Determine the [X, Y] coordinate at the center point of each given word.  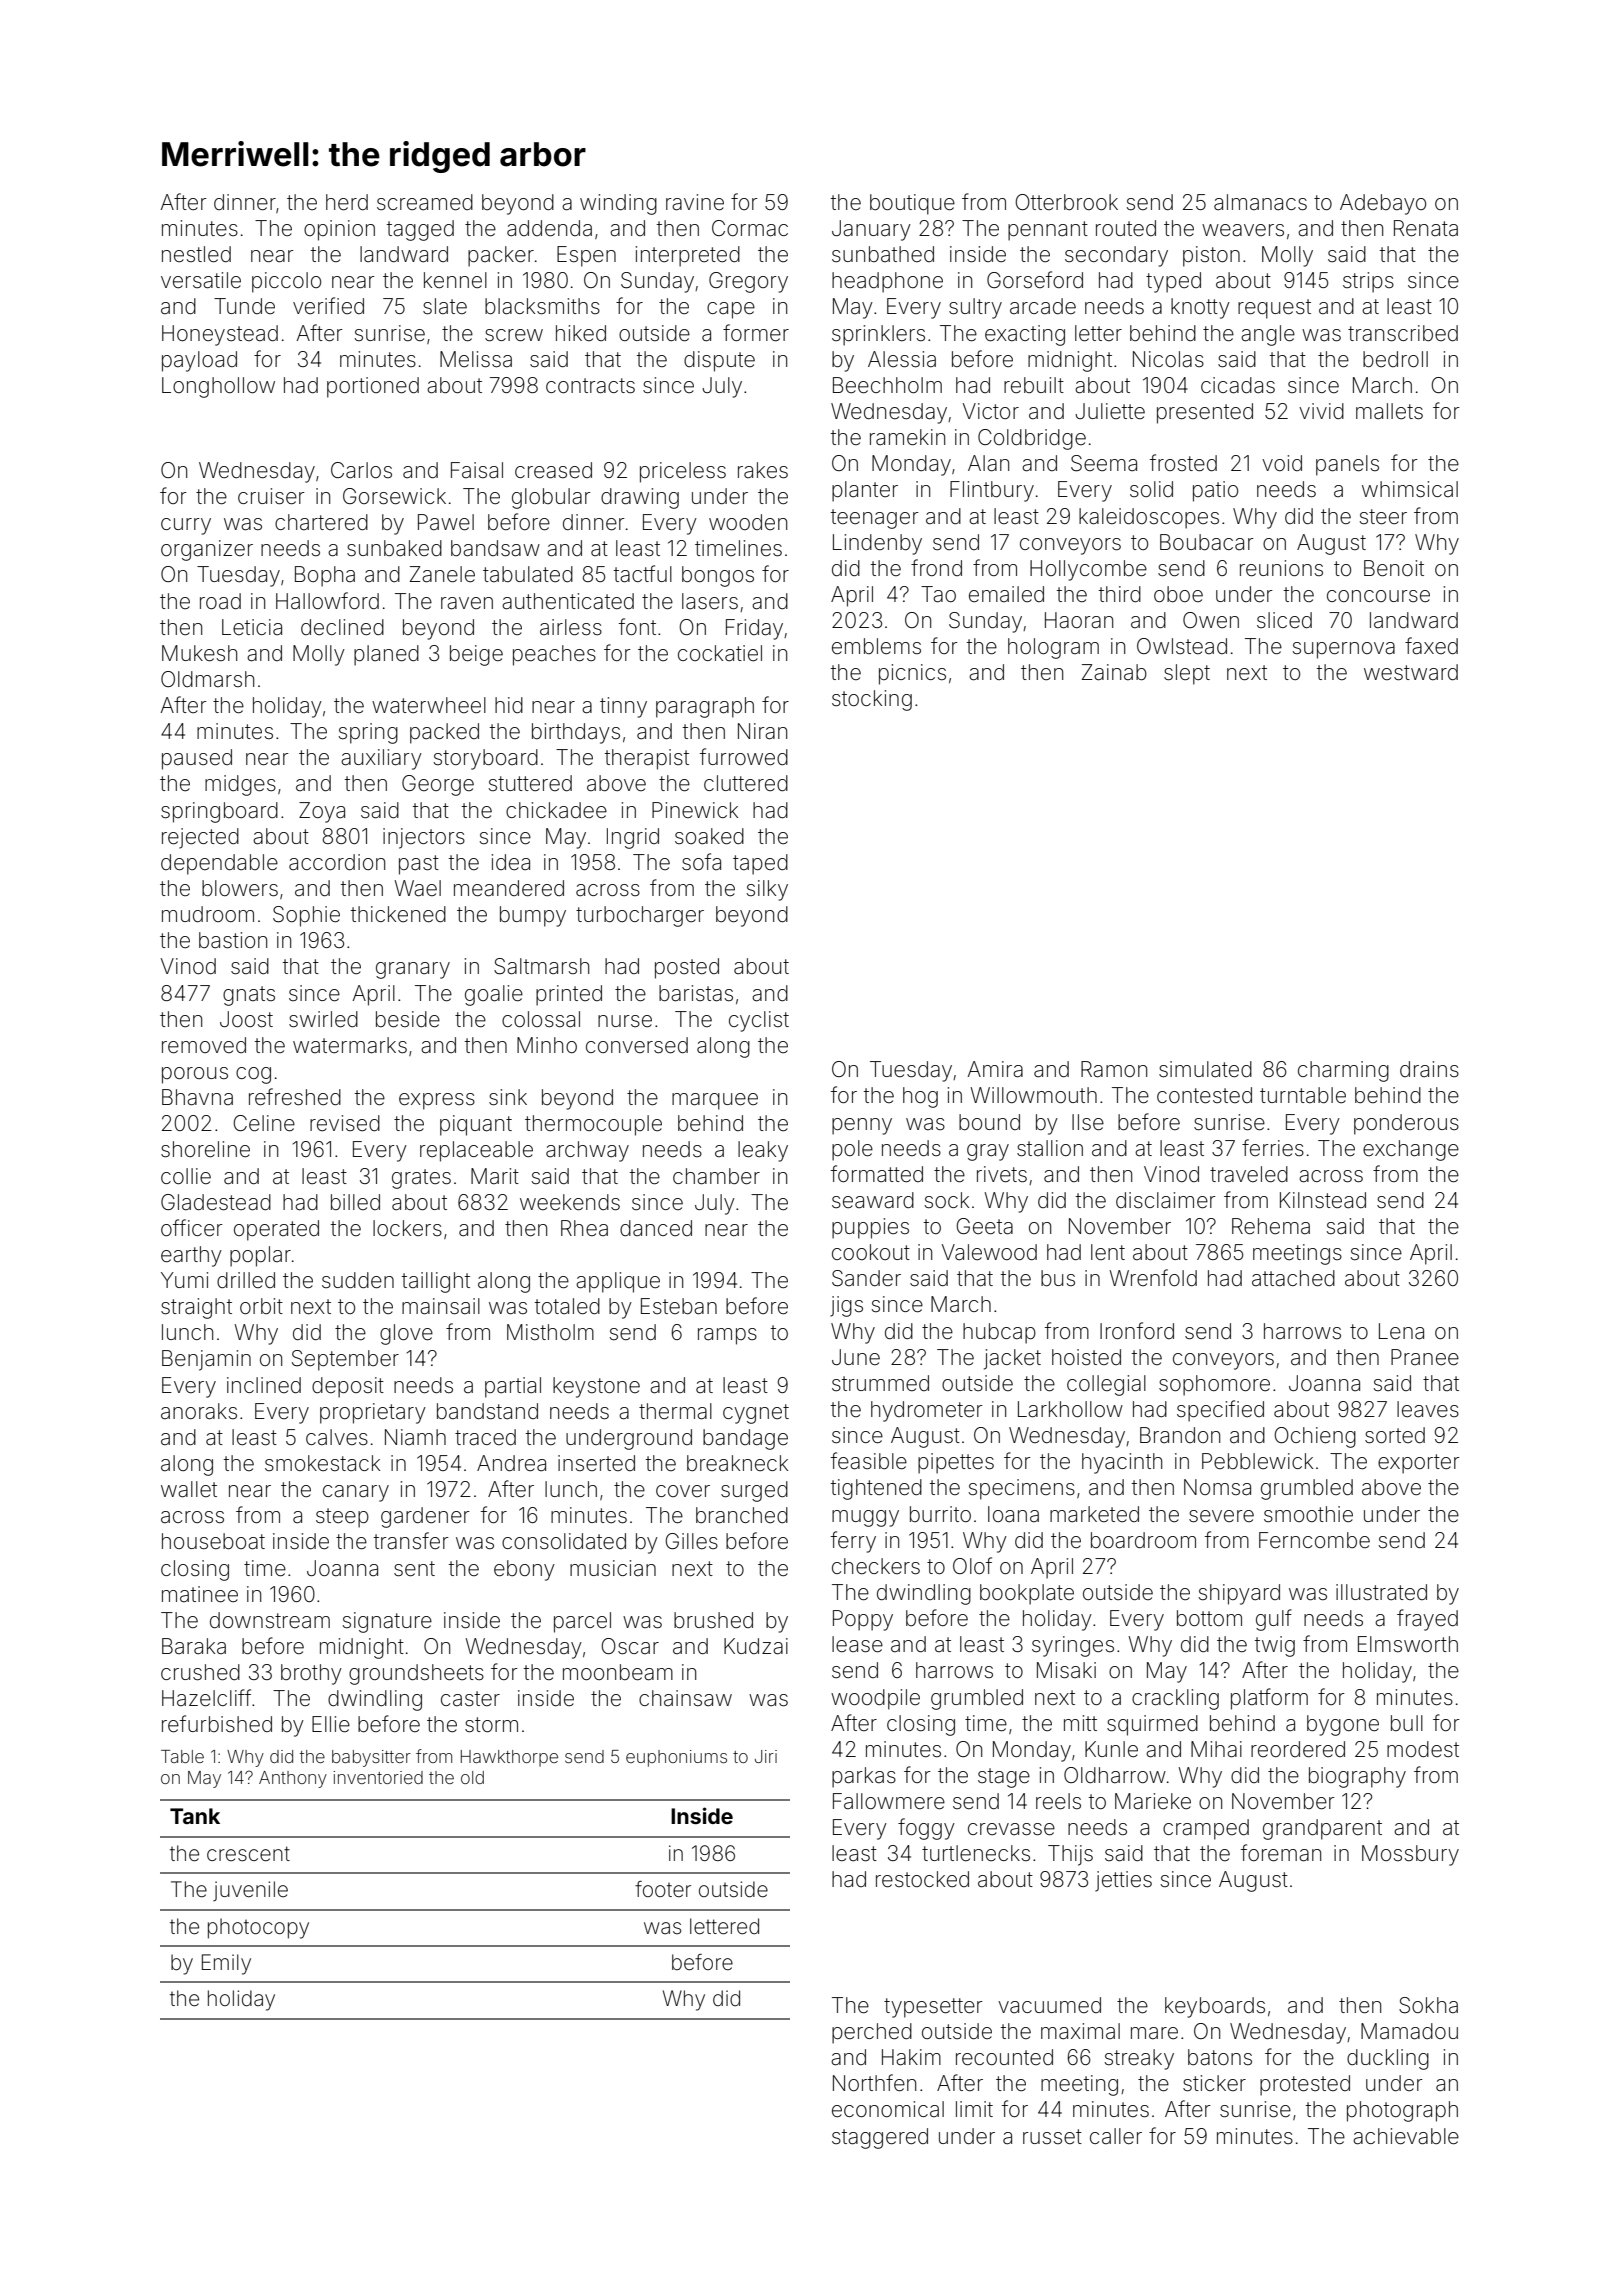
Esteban [679, 1306]
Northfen [874, 2083]
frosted [1183, 463]
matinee [200, 1594]
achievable [1406, 2136]
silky [767, 890]
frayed [1427, 1620]
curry [186, 526]
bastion [233, 940]
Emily [226, 1964]
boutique [912, 204]
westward [1411, 672]
